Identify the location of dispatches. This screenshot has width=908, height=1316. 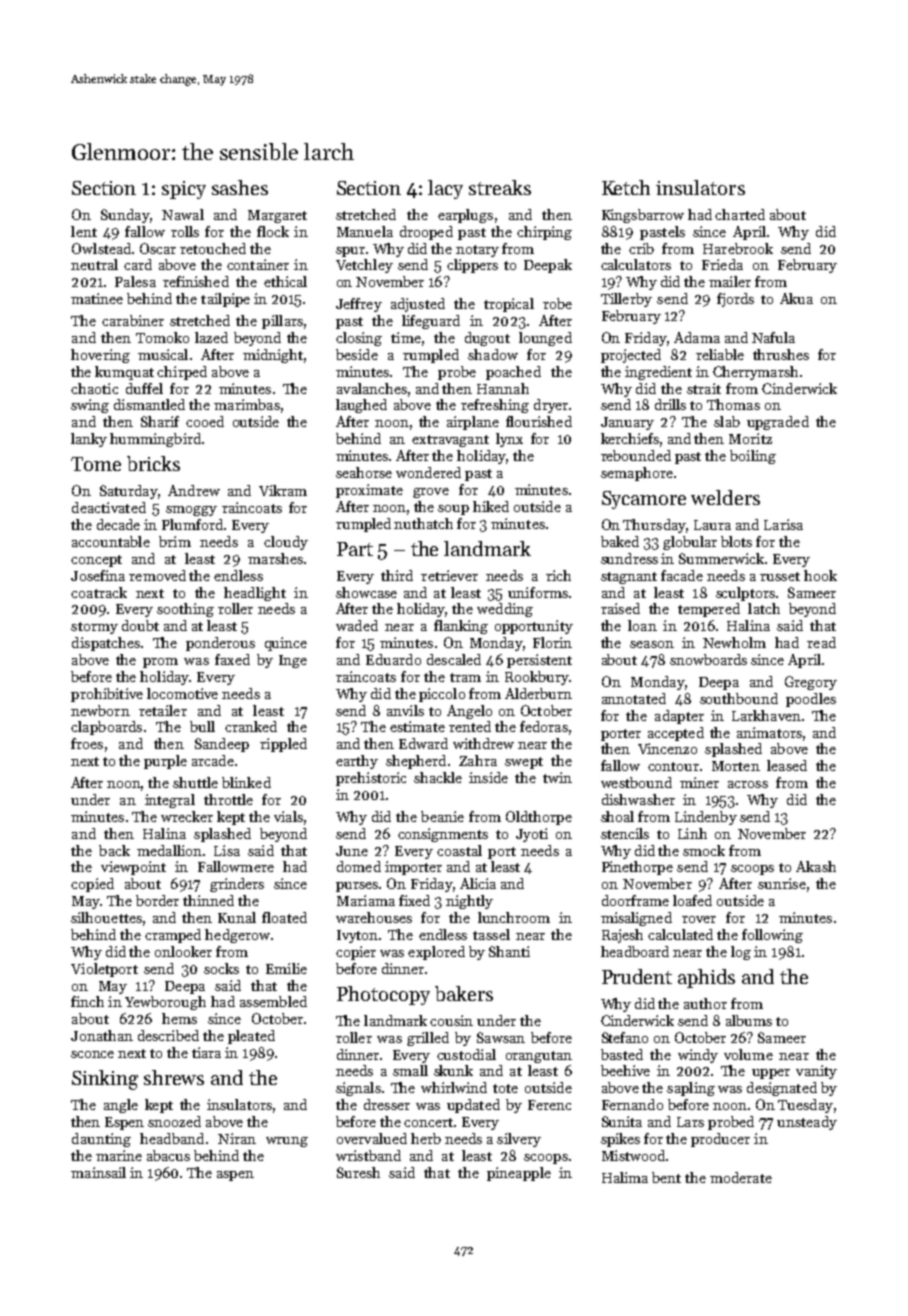
(106, 644).
